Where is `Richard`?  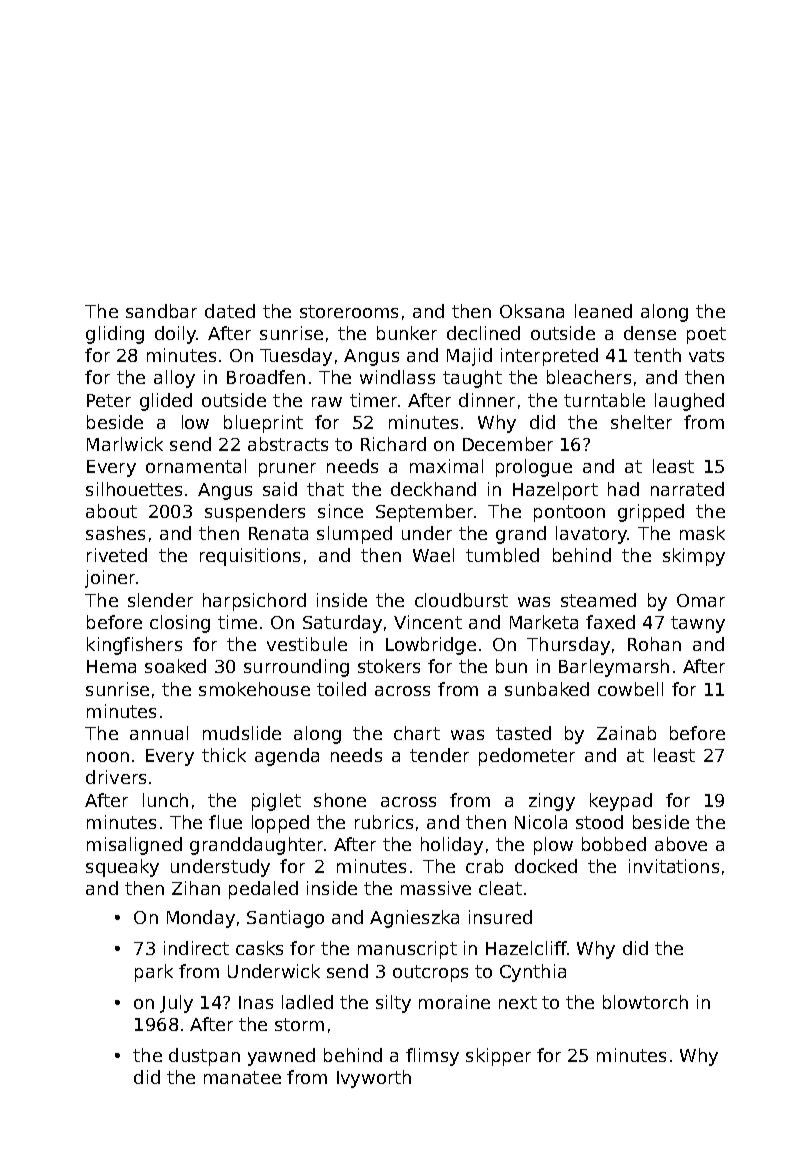 Richard is located at coordinates (393, 444).
